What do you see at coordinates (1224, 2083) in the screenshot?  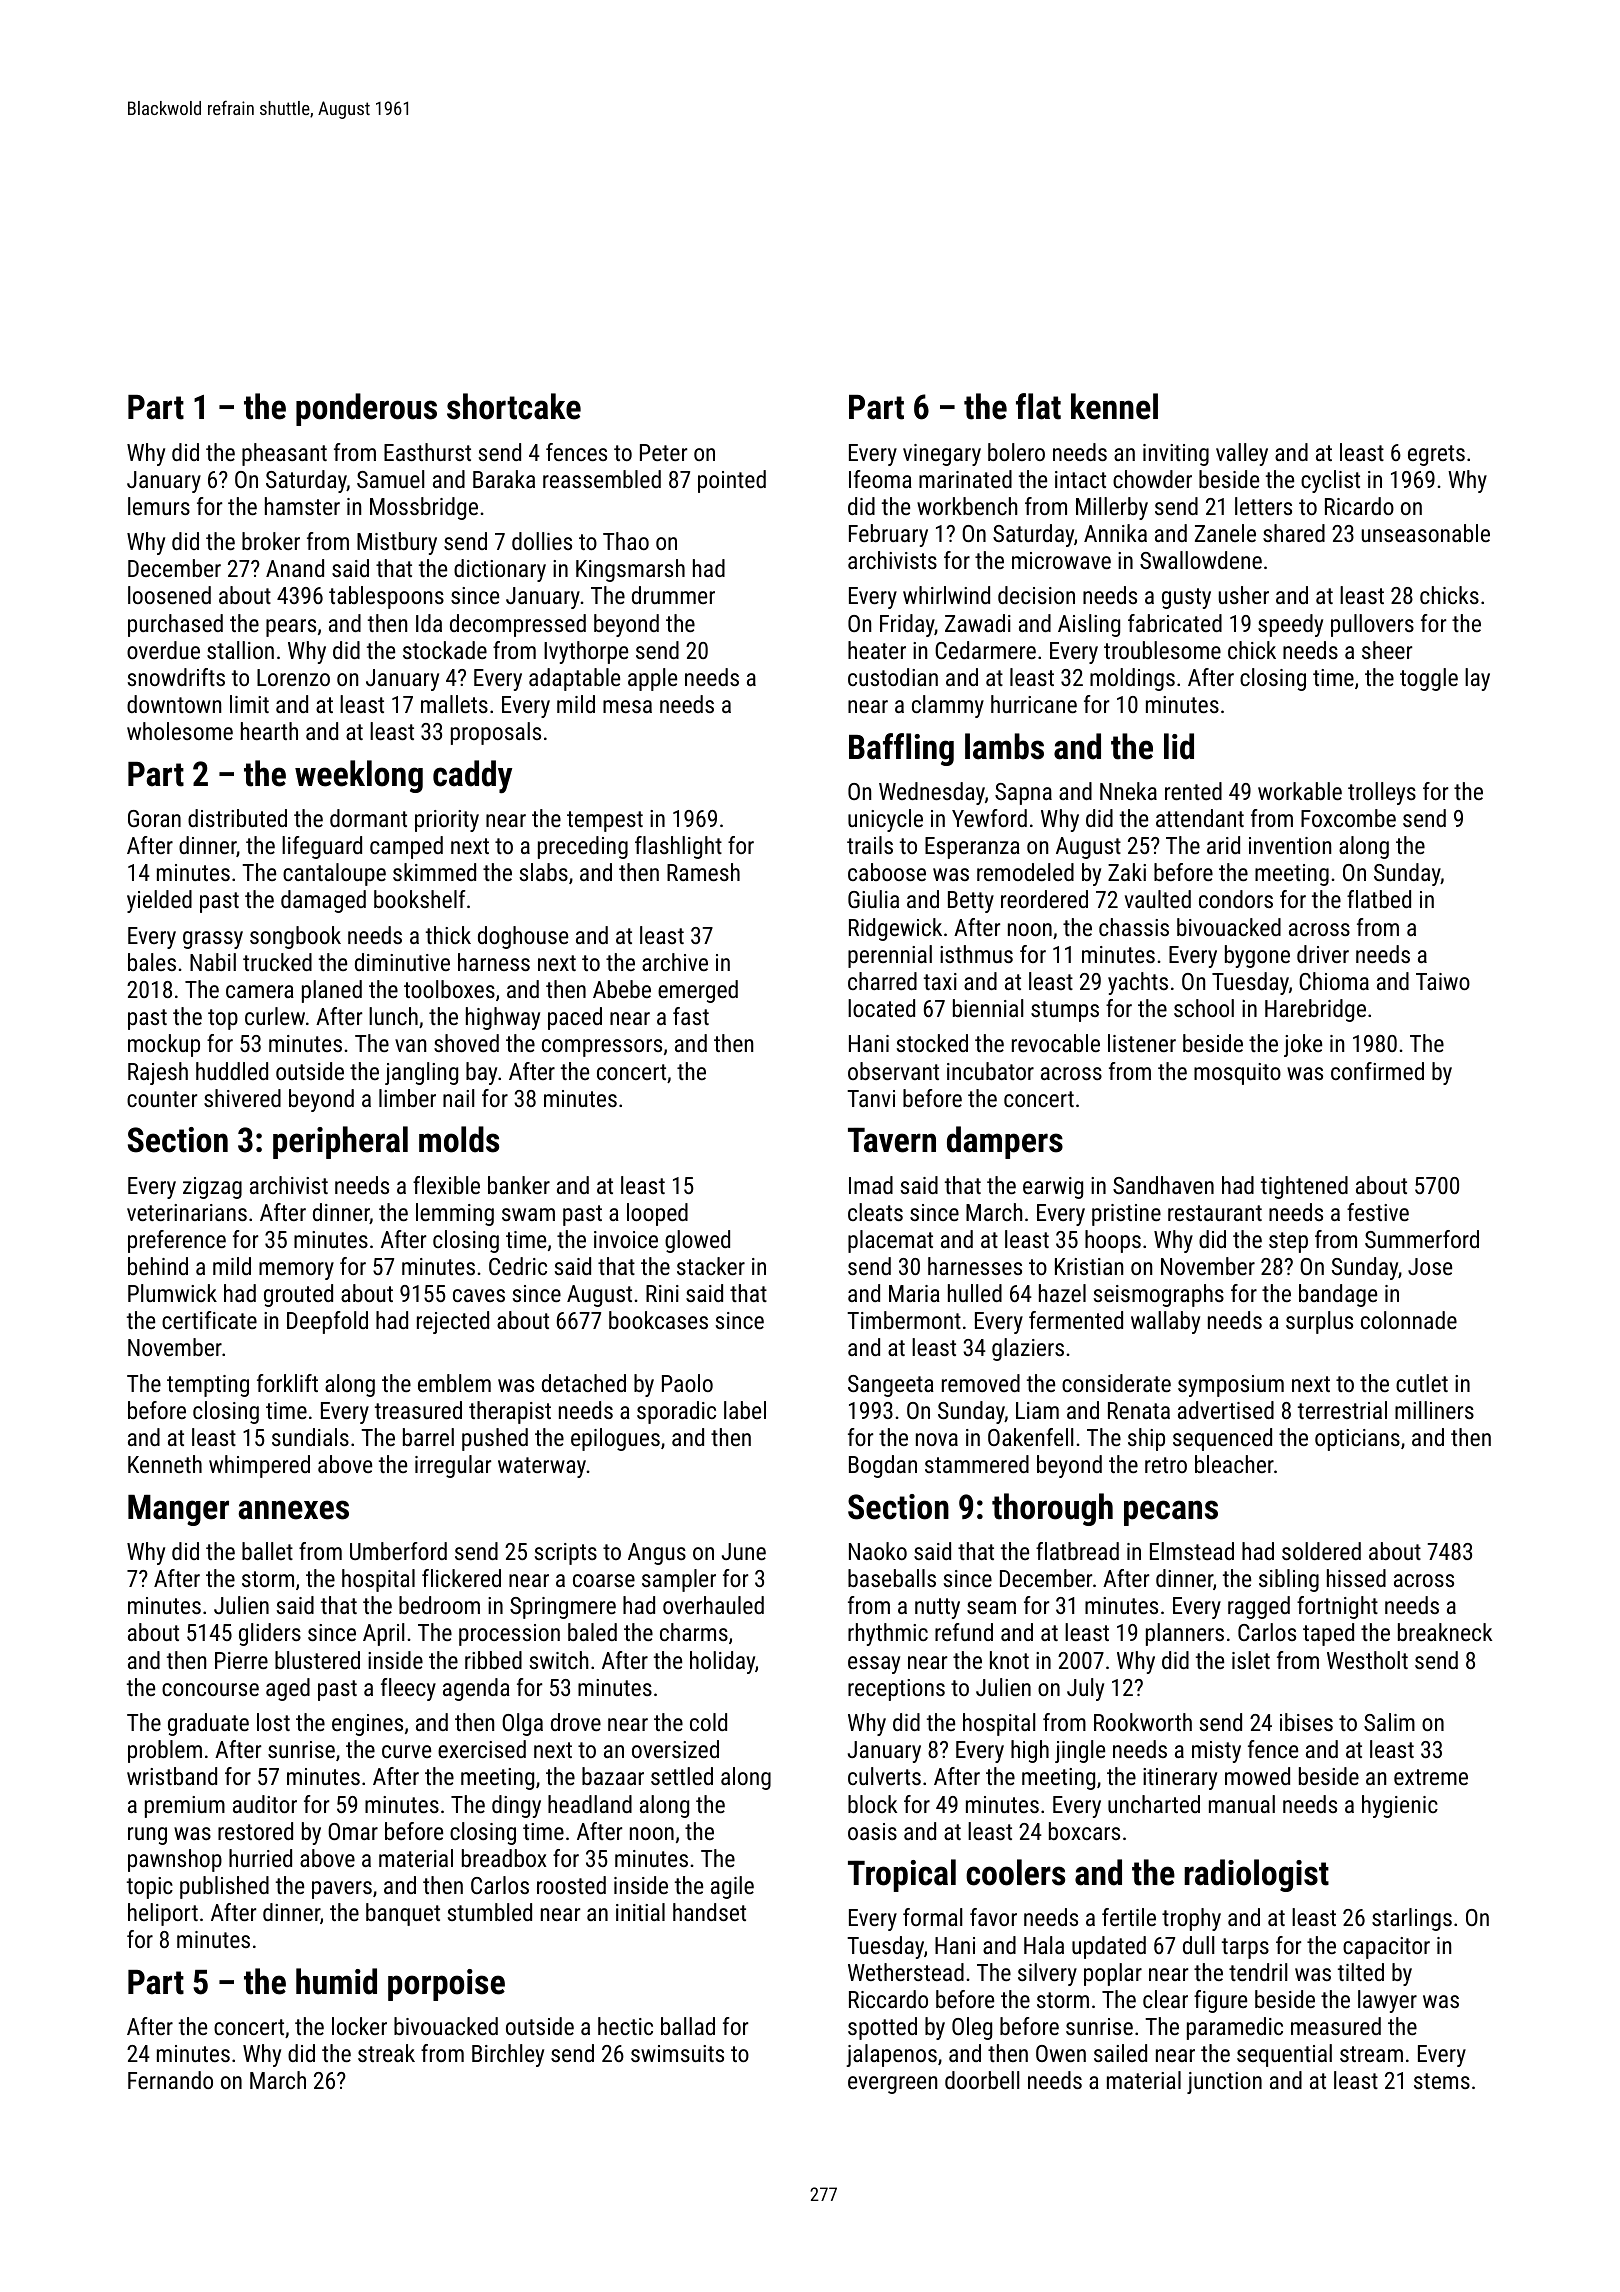 I see `junction` at bounding box center [1224, 2083].
